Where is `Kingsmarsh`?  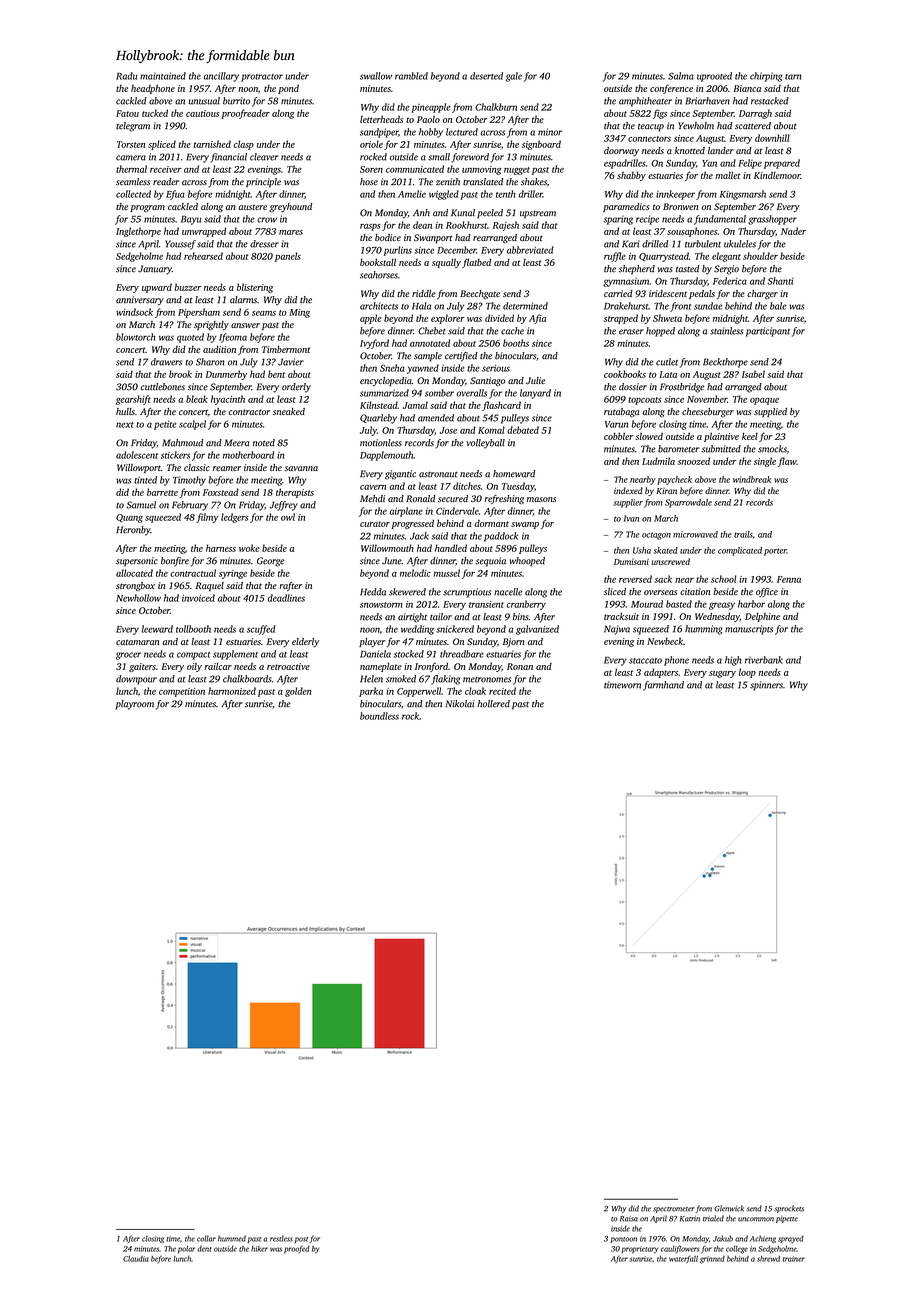 Kingsmarsh is located at coordinates (743, 195).
